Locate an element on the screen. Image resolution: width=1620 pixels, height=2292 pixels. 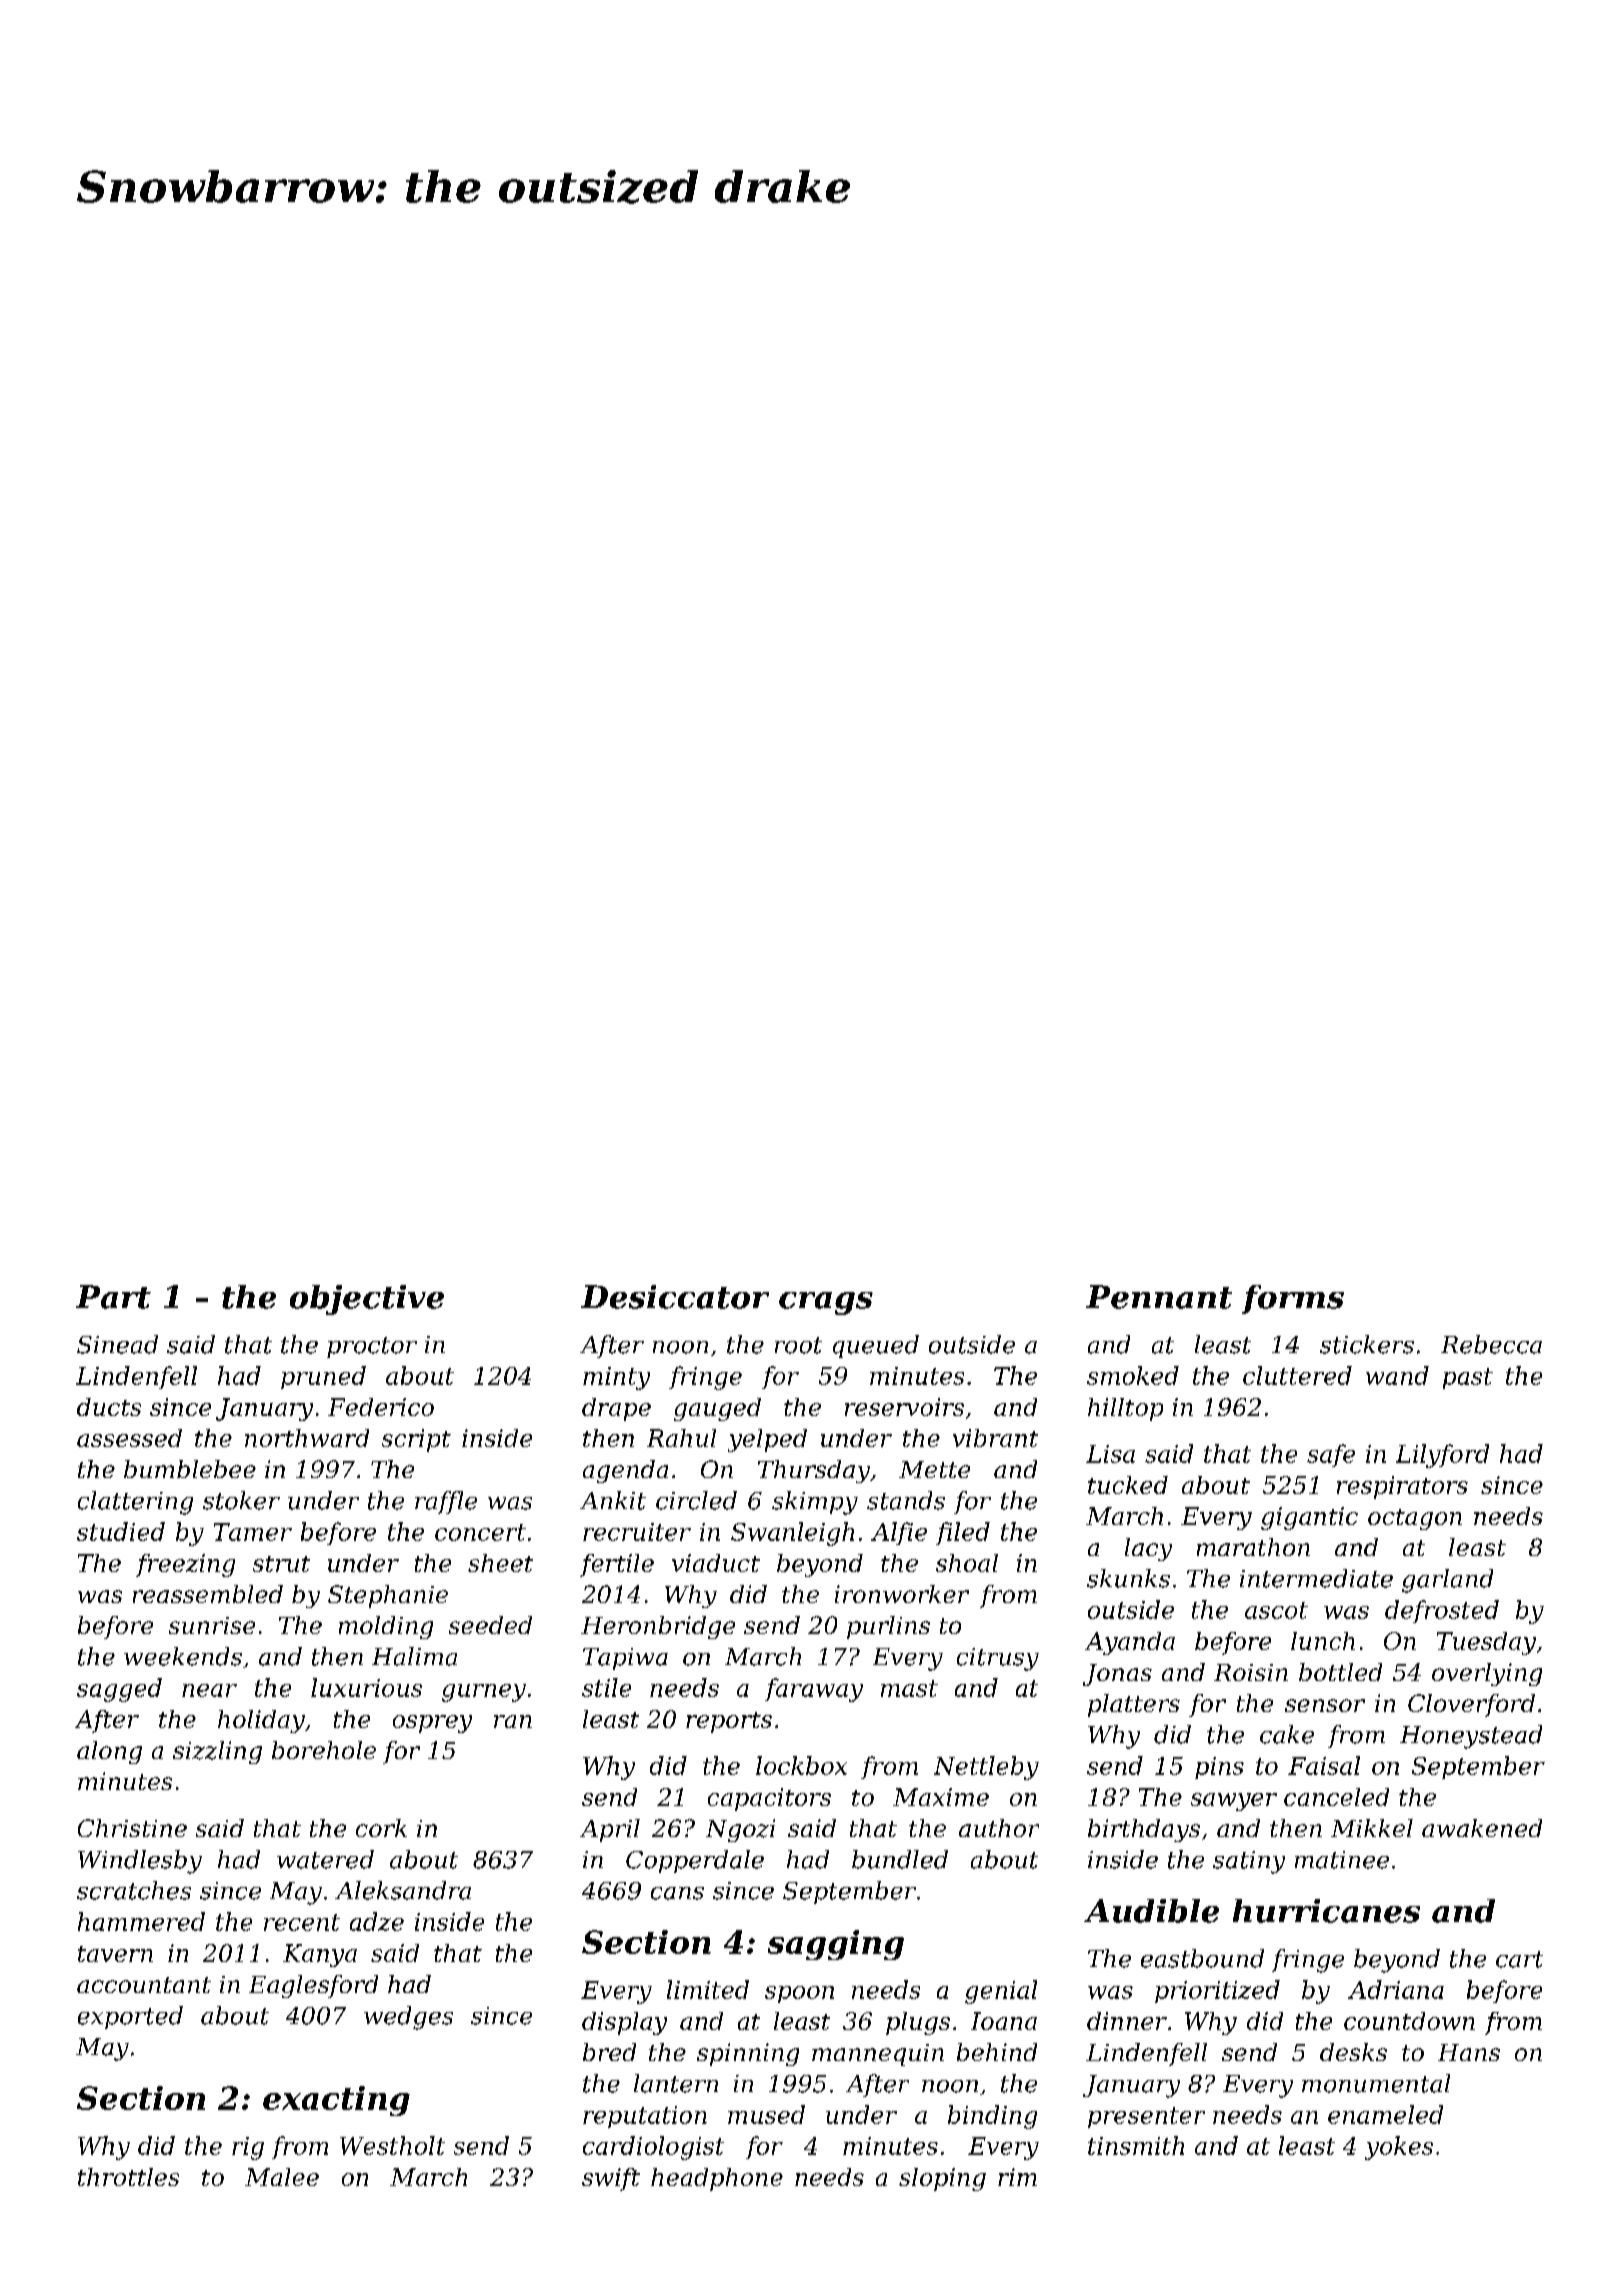
mast is located at coordinates (909, 1688).
